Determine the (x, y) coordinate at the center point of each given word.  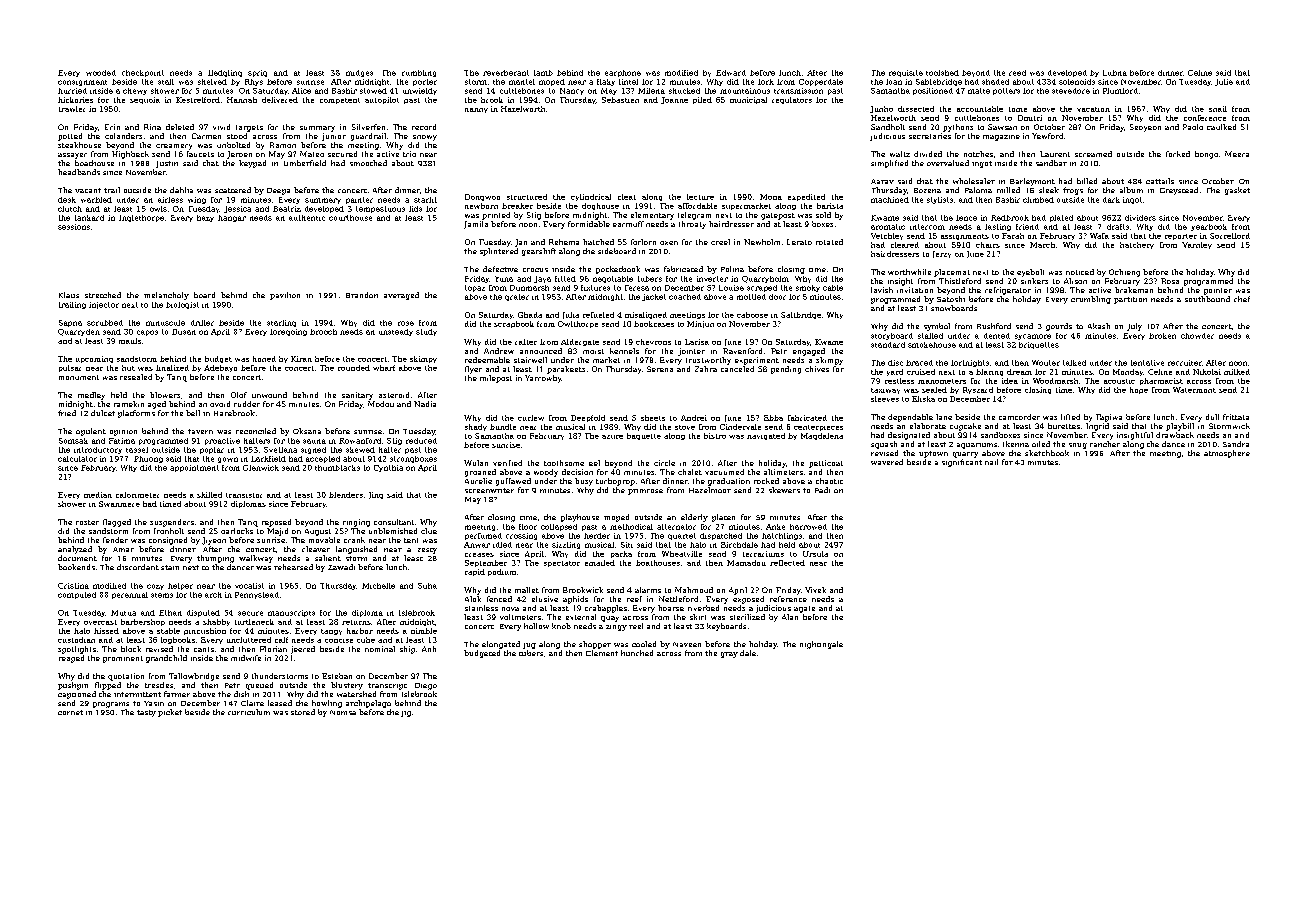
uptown (933, 454)
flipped (108, 686)
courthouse (350, 218)
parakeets (566, 370)
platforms (136, 414)
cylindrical (591, 197)
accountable (980, 109)
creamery (174, 147)
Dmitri (1030, 118)
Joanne (674, 100)
